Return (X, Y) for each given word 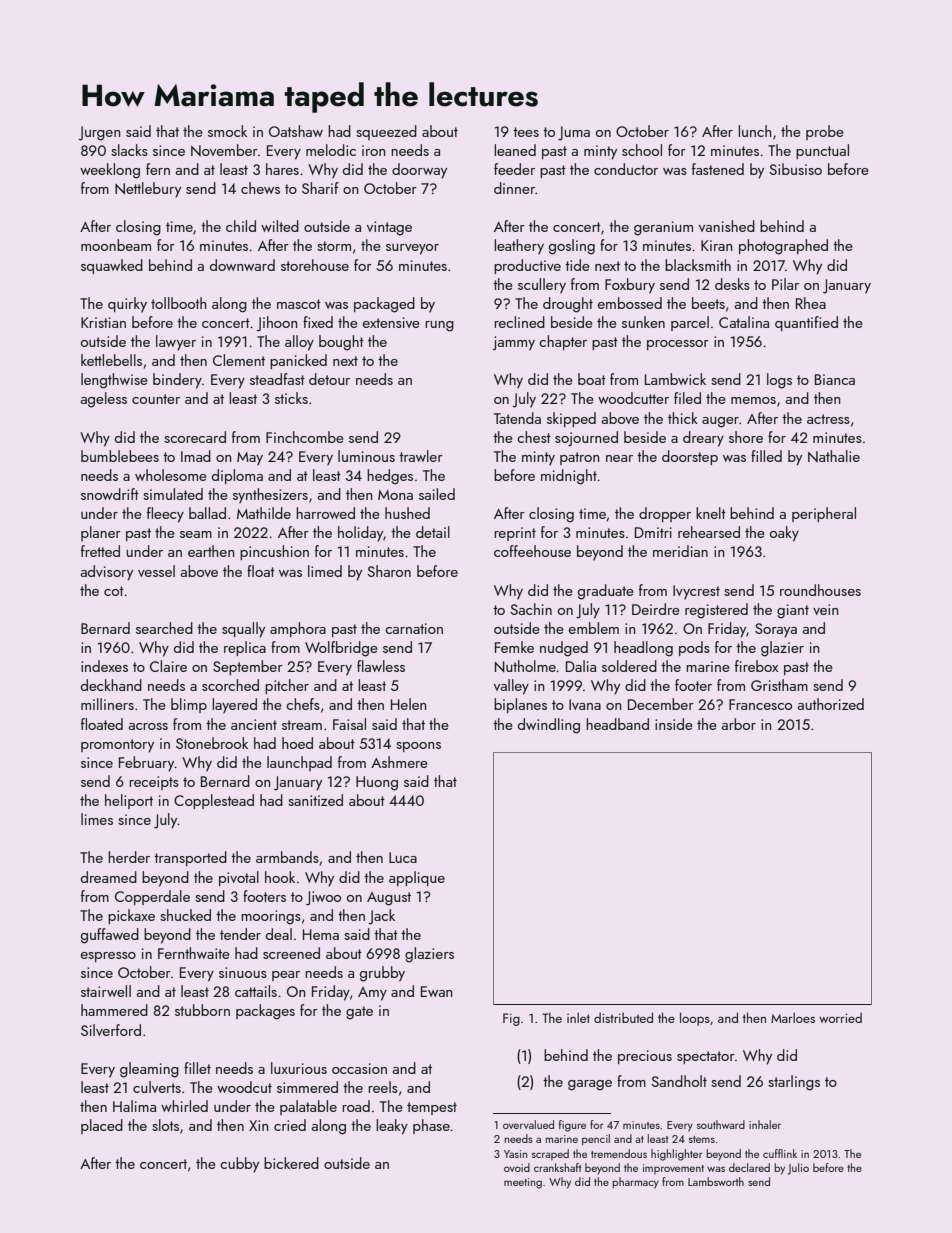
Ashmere (399, 762)
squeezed (386, 132)
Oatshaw (296, 131)
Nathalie (834, 456)
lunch (755, 131)
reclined (519, 322)
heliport (129, 801)
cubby (239, 1165)
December (661, 704)
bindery (177, 381)
